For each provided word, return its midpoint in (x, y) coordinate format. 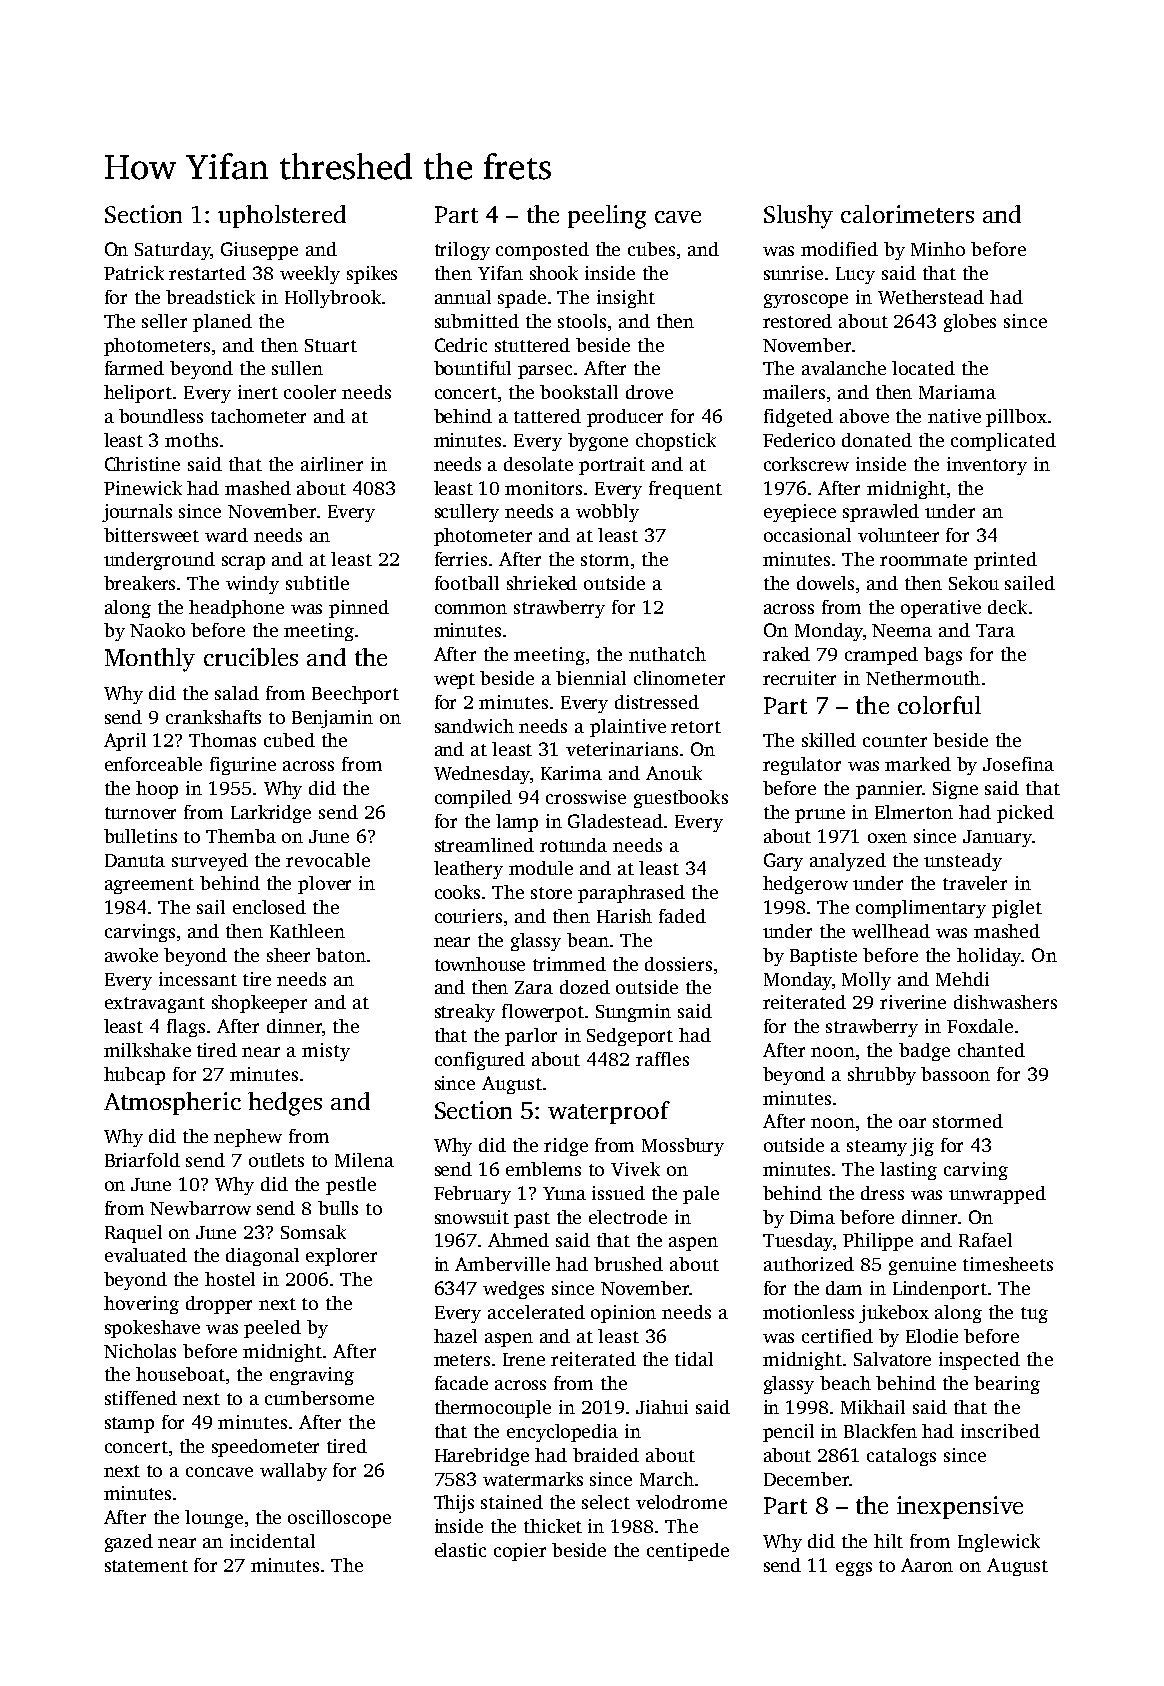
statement (146, 1566)
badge (924, 1052)
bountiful (472, 368)
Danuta (135, 860)
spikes (372, 275)
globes (970, 323)
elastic (460, 1550)
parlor (531, 1037)
